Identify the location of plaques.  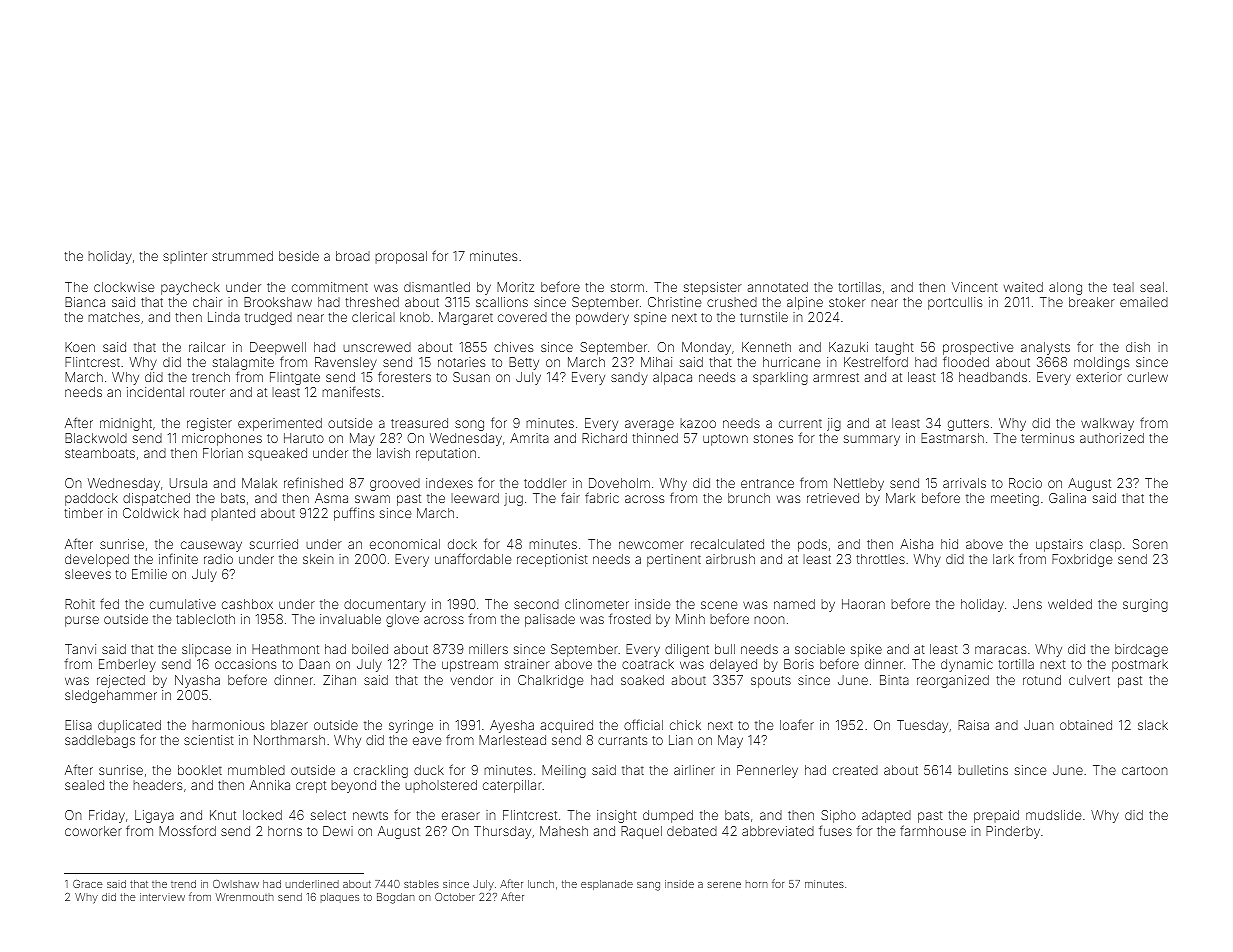
(340, 898).
